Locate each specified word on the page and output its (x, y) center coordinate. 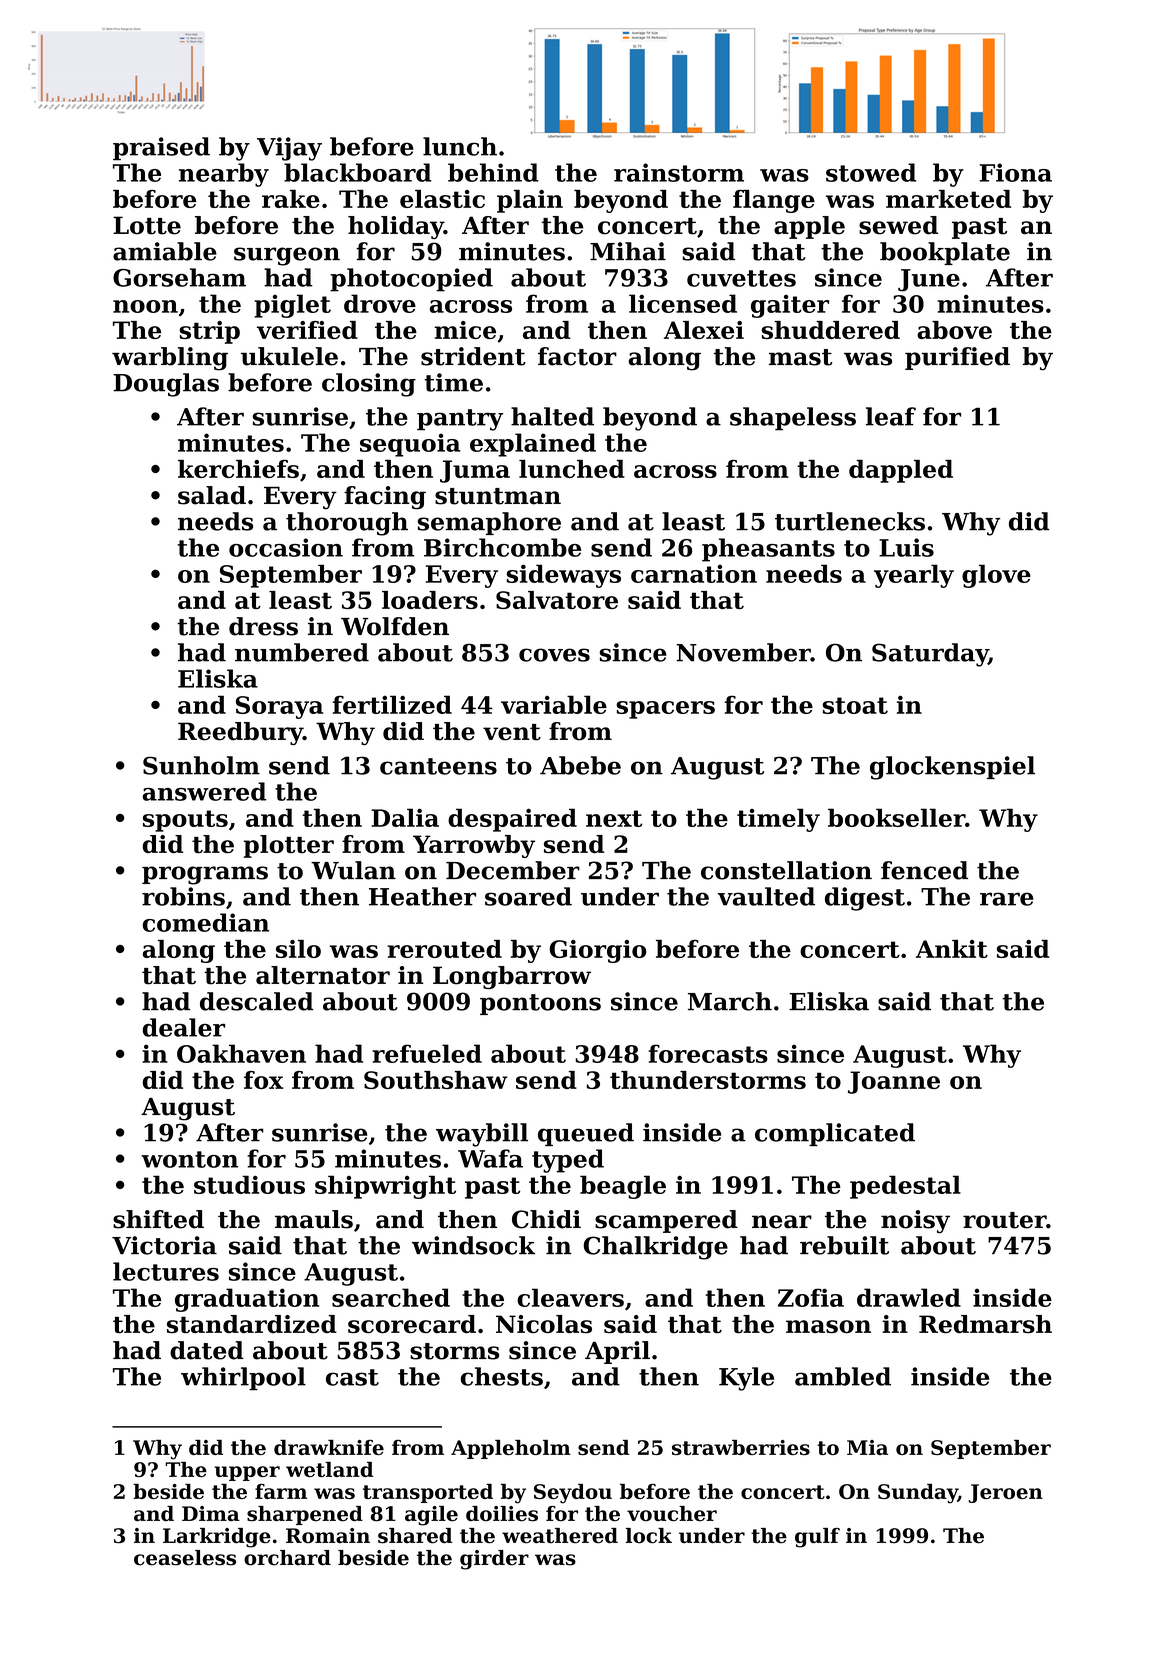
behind (493, 172)
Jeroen (1006, 1493)
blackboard (358, 172)
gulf (817, 1538)
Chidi (546, 1219)
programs (205, 875)
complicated (835, 1134)
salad (212, 495)
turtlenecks (850, 521)
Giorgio (597, 951)
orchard (287, 1558)
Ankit (952, 949)
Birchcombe (502, 547)
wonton (189, 1159)
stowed (871, 172)
